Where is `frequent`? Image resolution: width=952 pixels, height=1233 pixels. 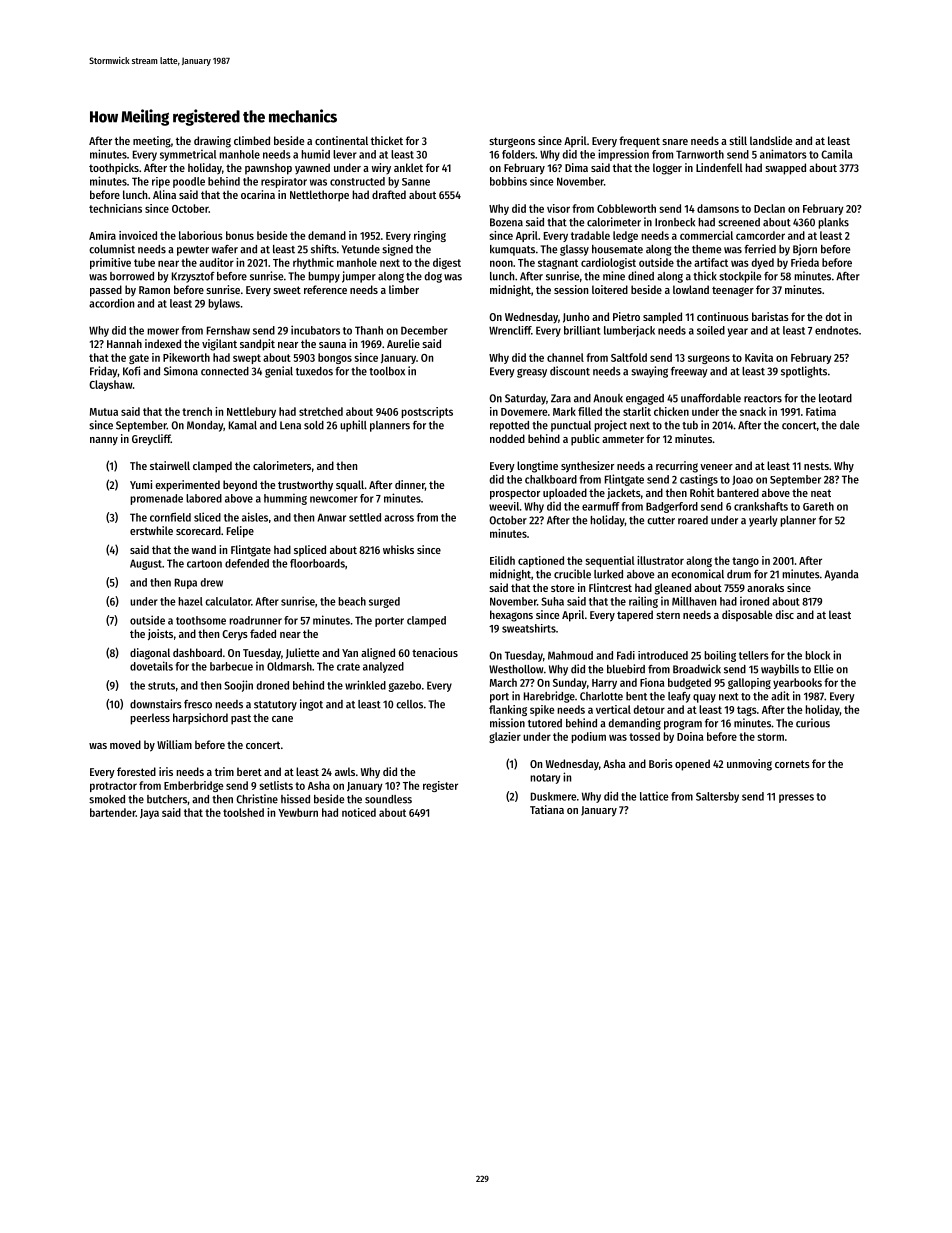
frequent is located at coordinates (639, 142).
